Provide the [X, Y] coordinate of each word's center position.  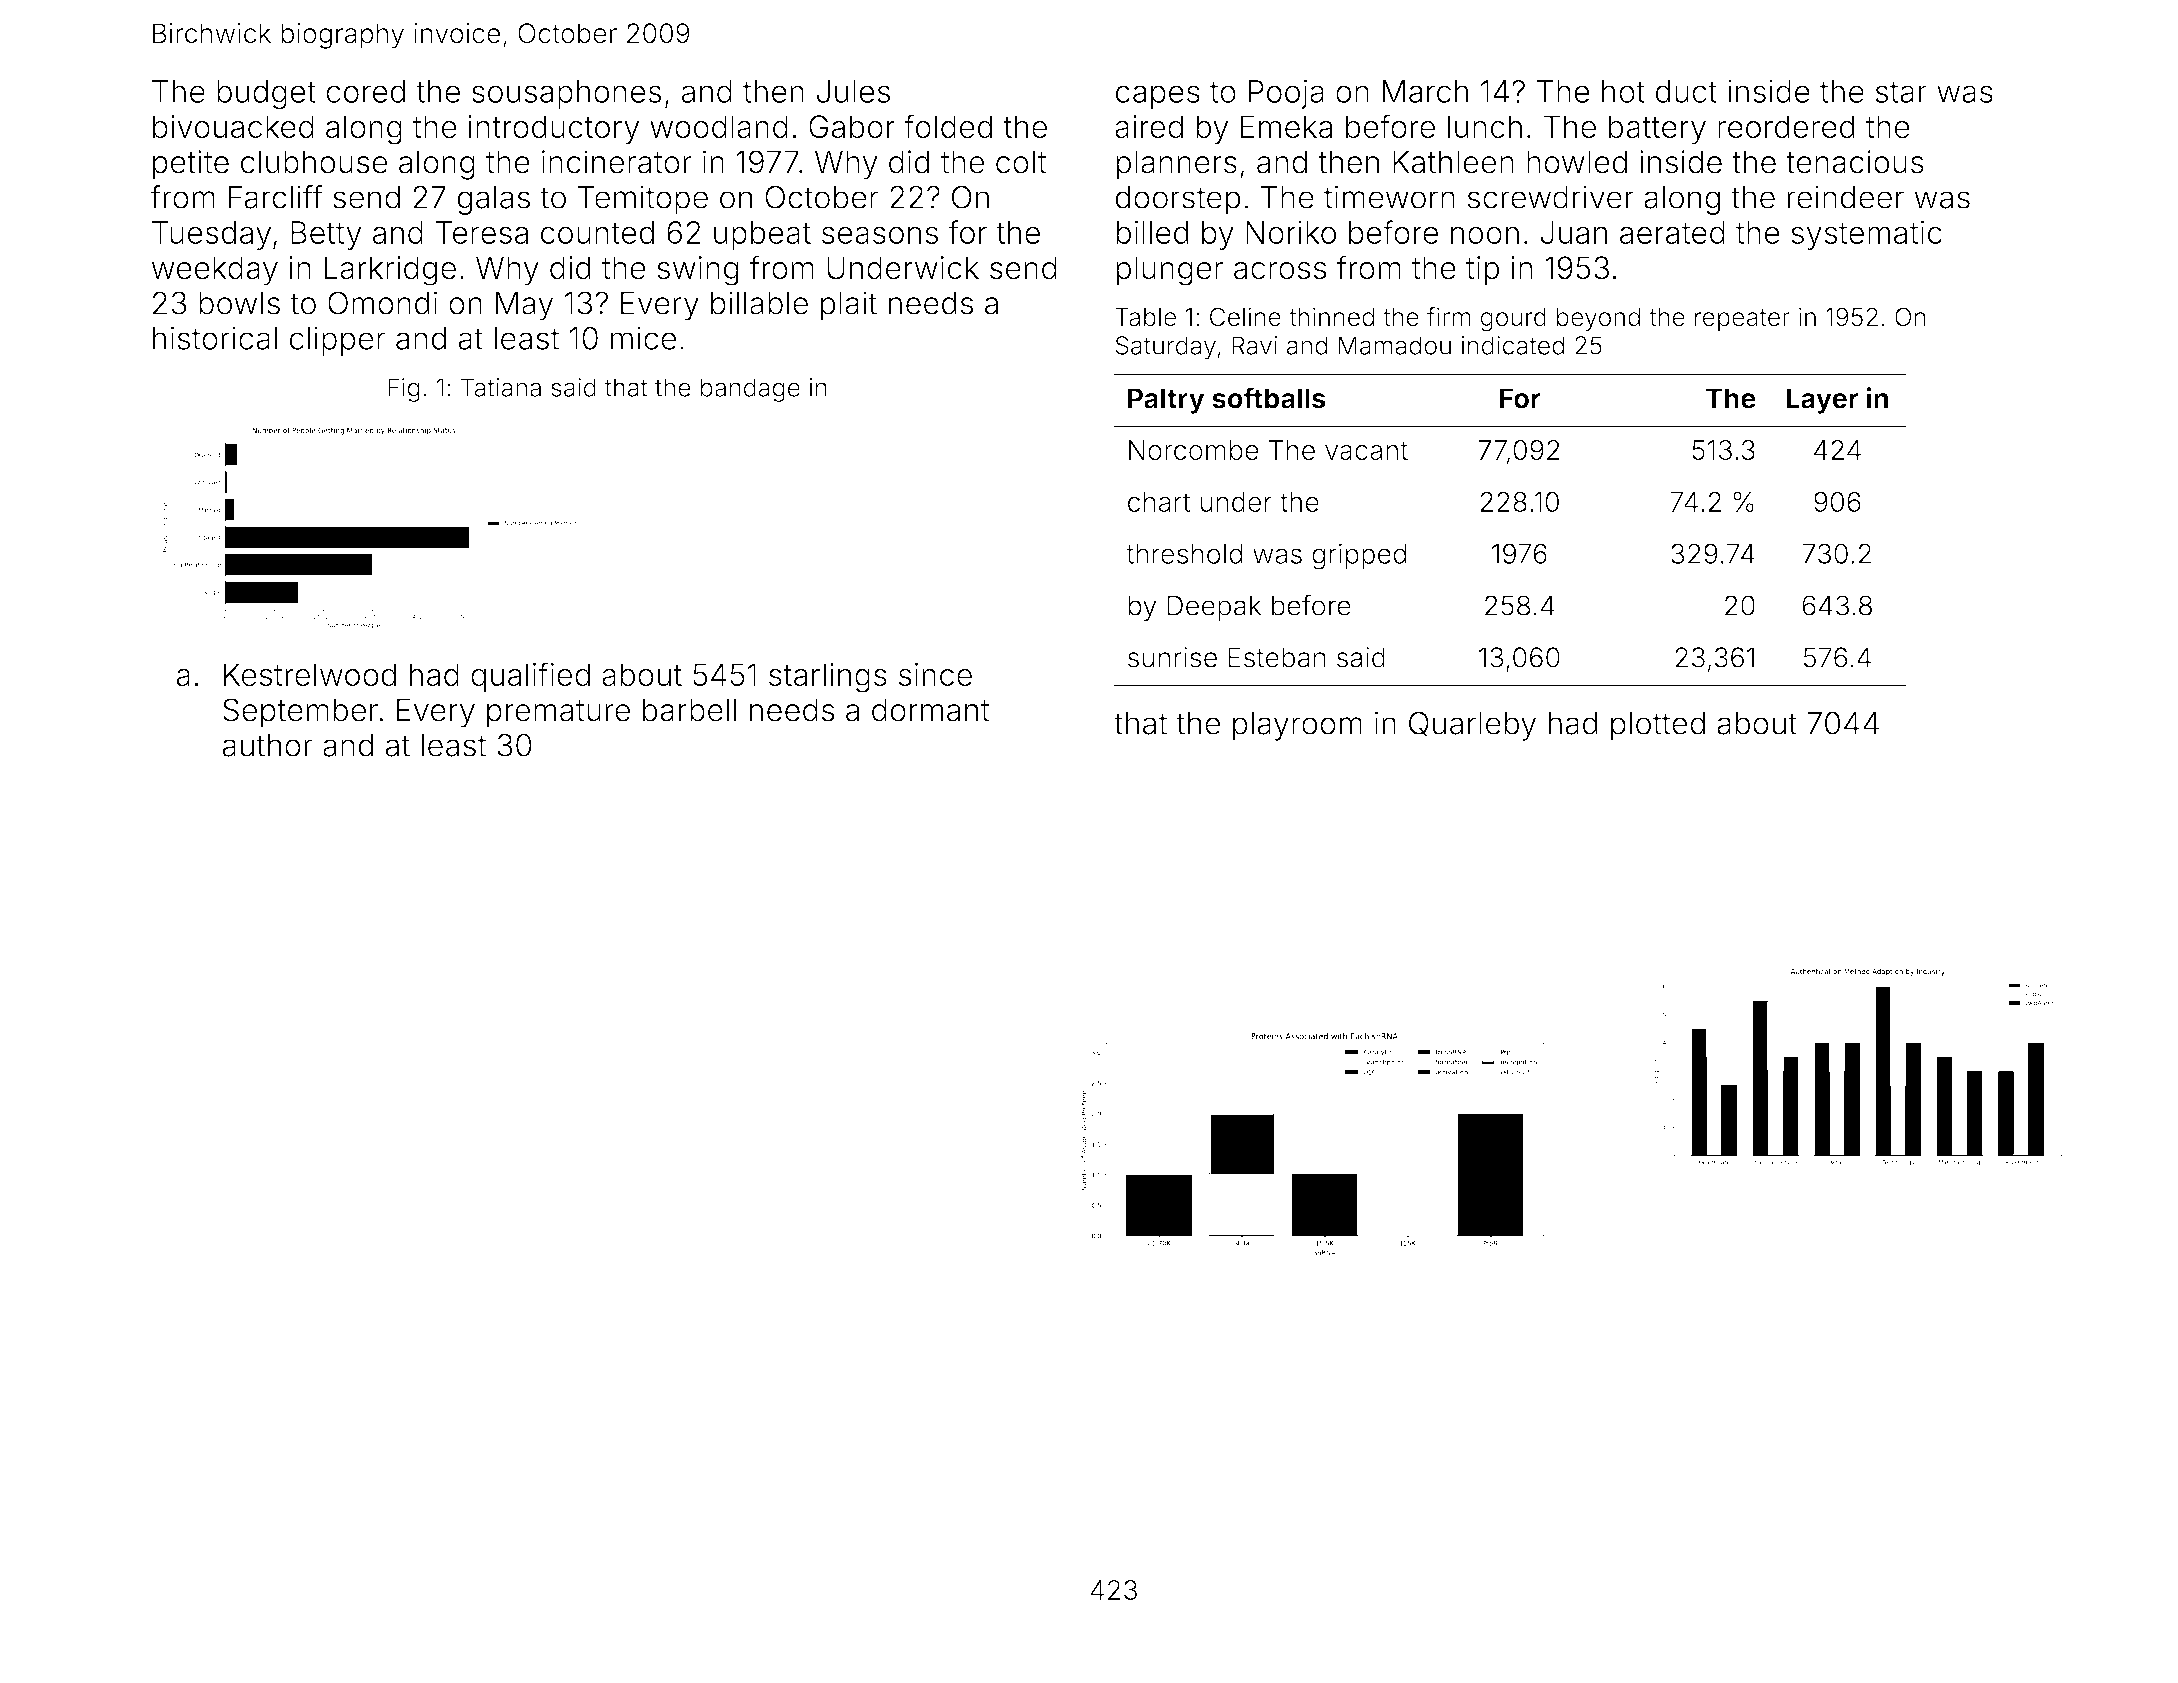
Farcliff [275, 197]
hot [1623, 91]
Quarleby [1472, 726]
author [267, 745]
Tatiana [501, 387]
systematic [1866, 235]
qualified [530, 677]
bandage [750, 390]
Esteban [1277, 657]
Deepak [1214, 608]
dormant [931, 710]
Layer [1823, 401]
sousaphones [567, 94]
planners [1176, 165]
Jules [853, 91]
